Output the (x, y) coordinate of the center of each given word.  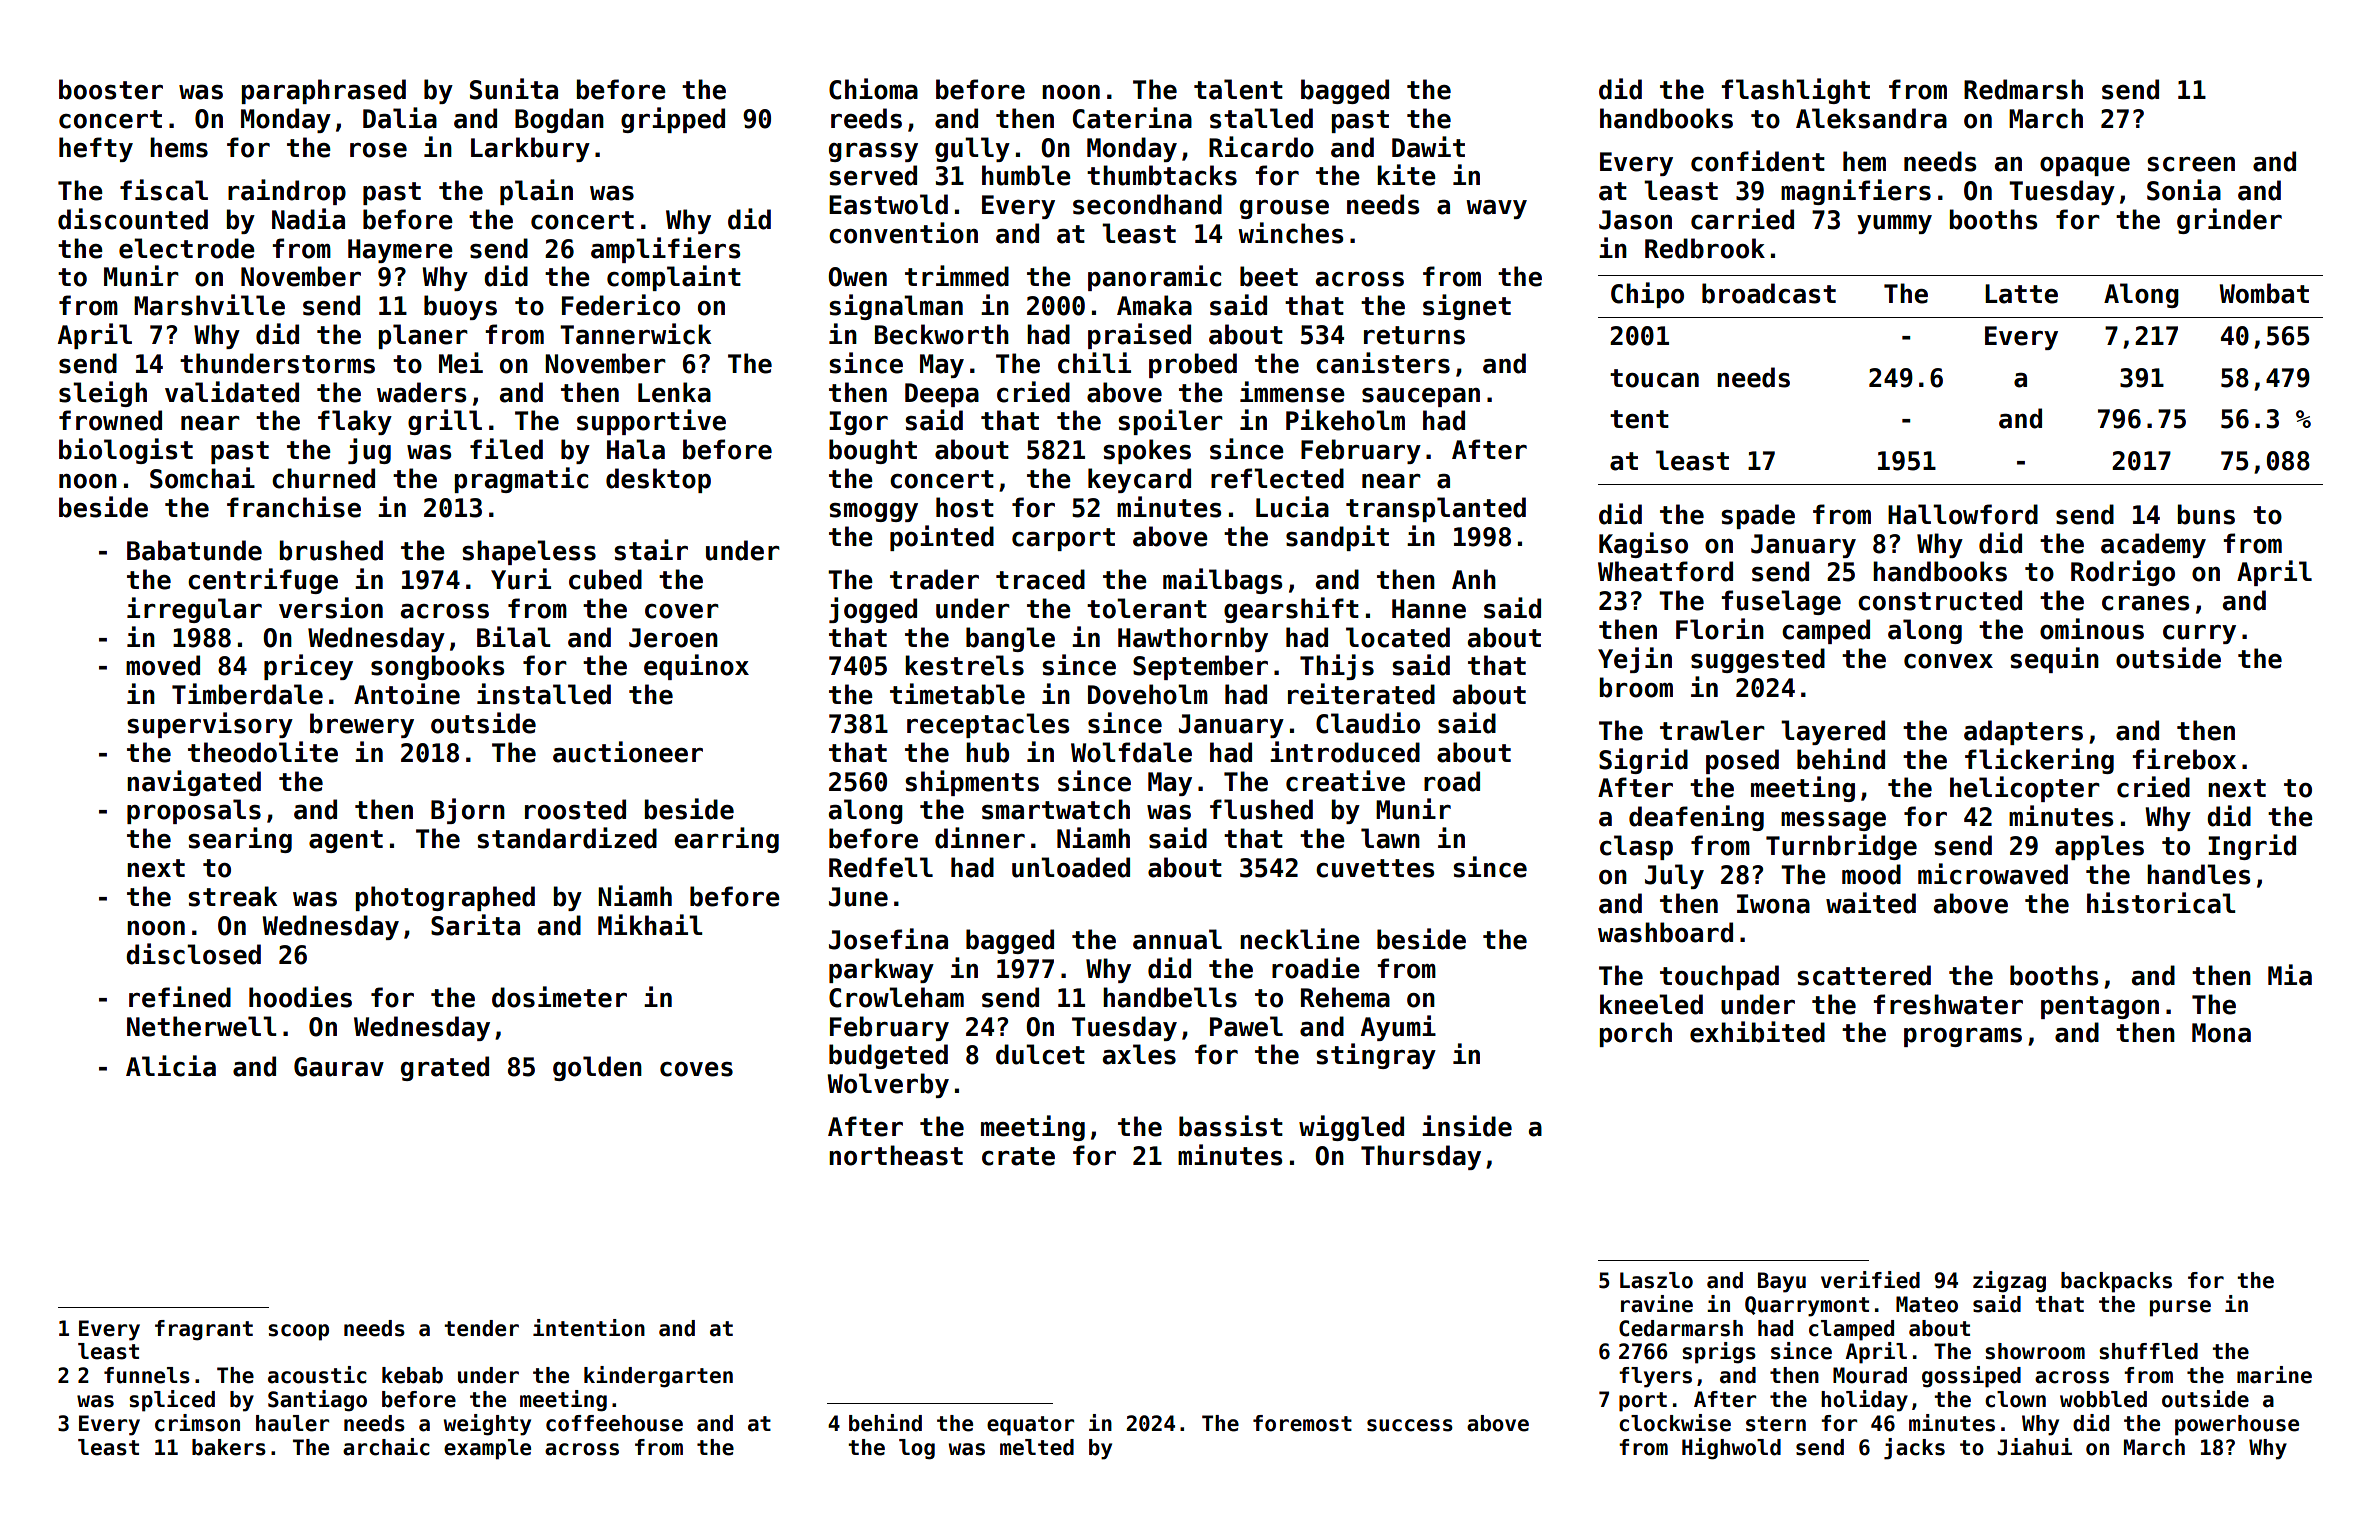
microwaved (1993, 874)
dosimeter (559, 997)
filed (506, 449)
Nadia (308, 219)
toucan (1654, 378)
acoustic (317, 1375)
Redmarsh (2023, 89)
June (858, 897)
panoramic (1154, 278)
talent (1238, 89)
